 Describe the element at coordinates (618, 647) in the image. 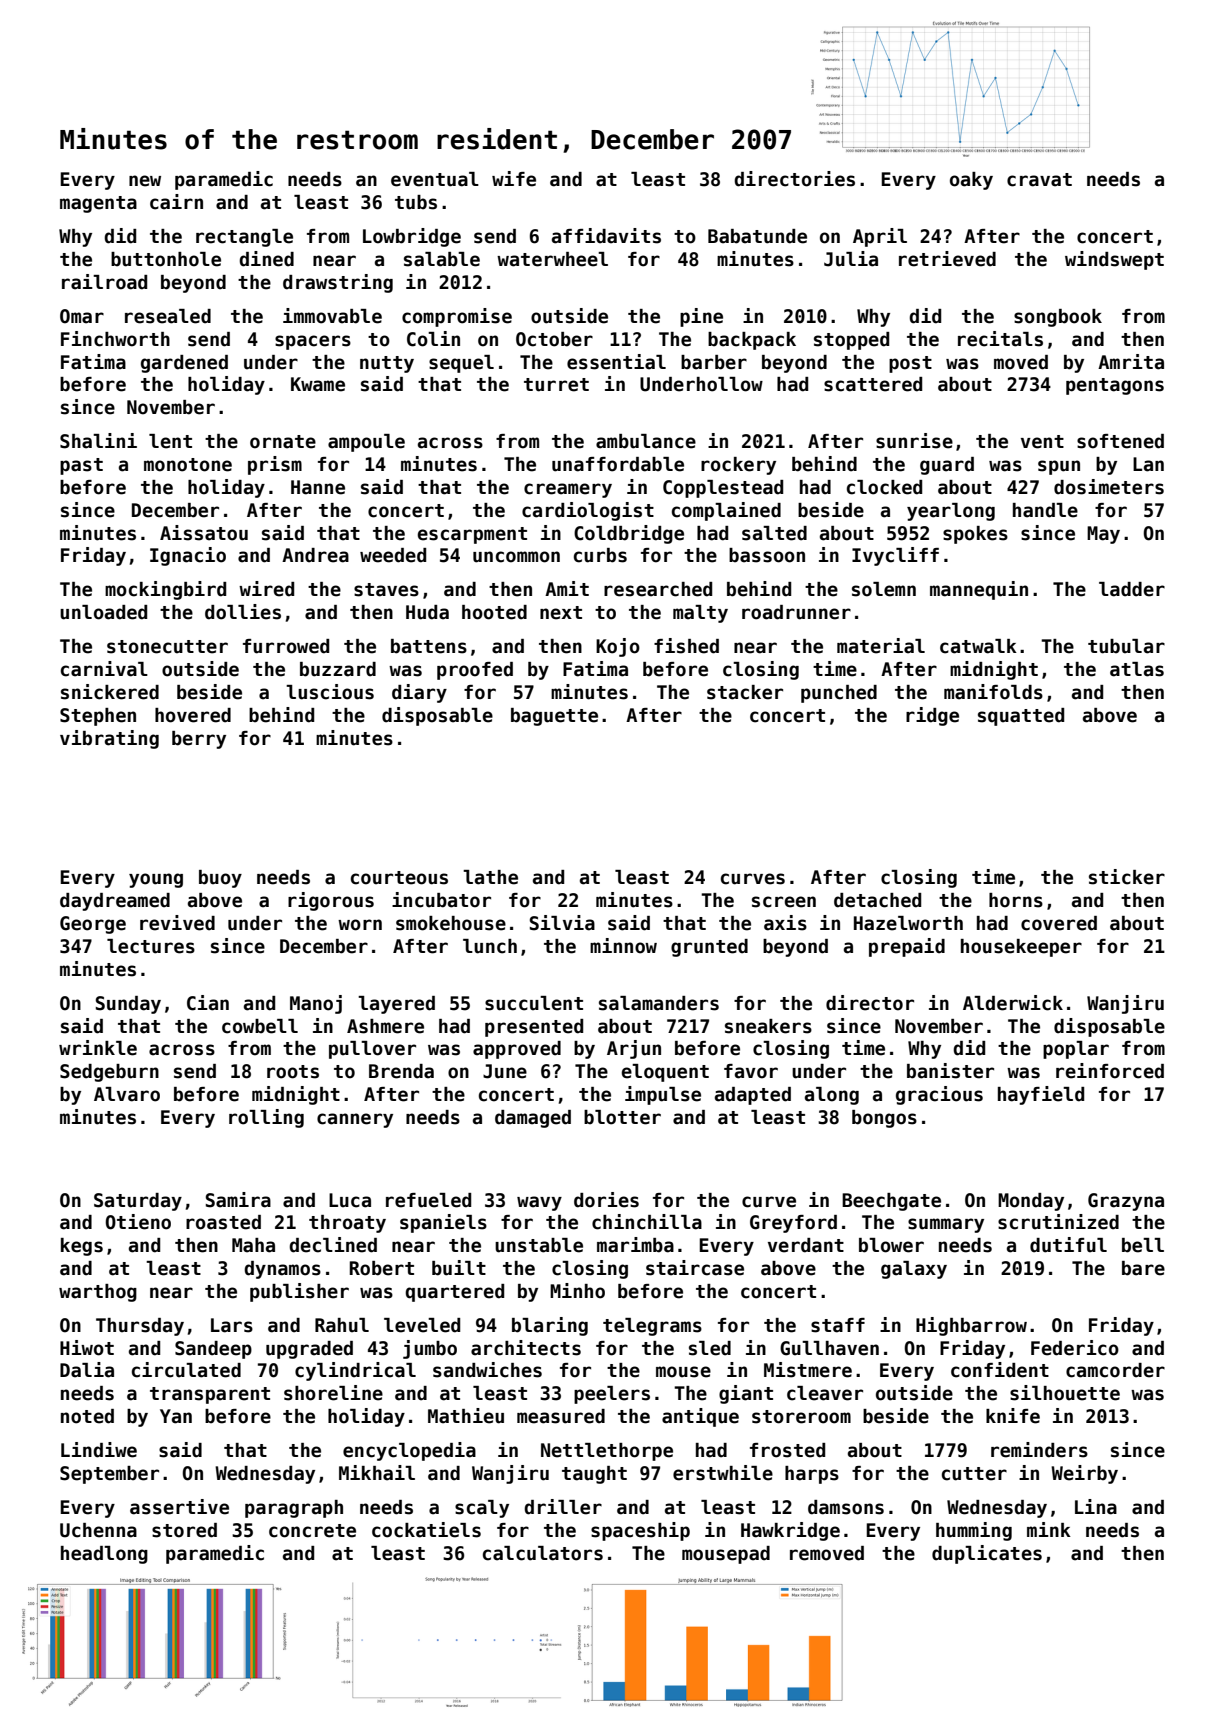

I see `Kojo` at that location.
